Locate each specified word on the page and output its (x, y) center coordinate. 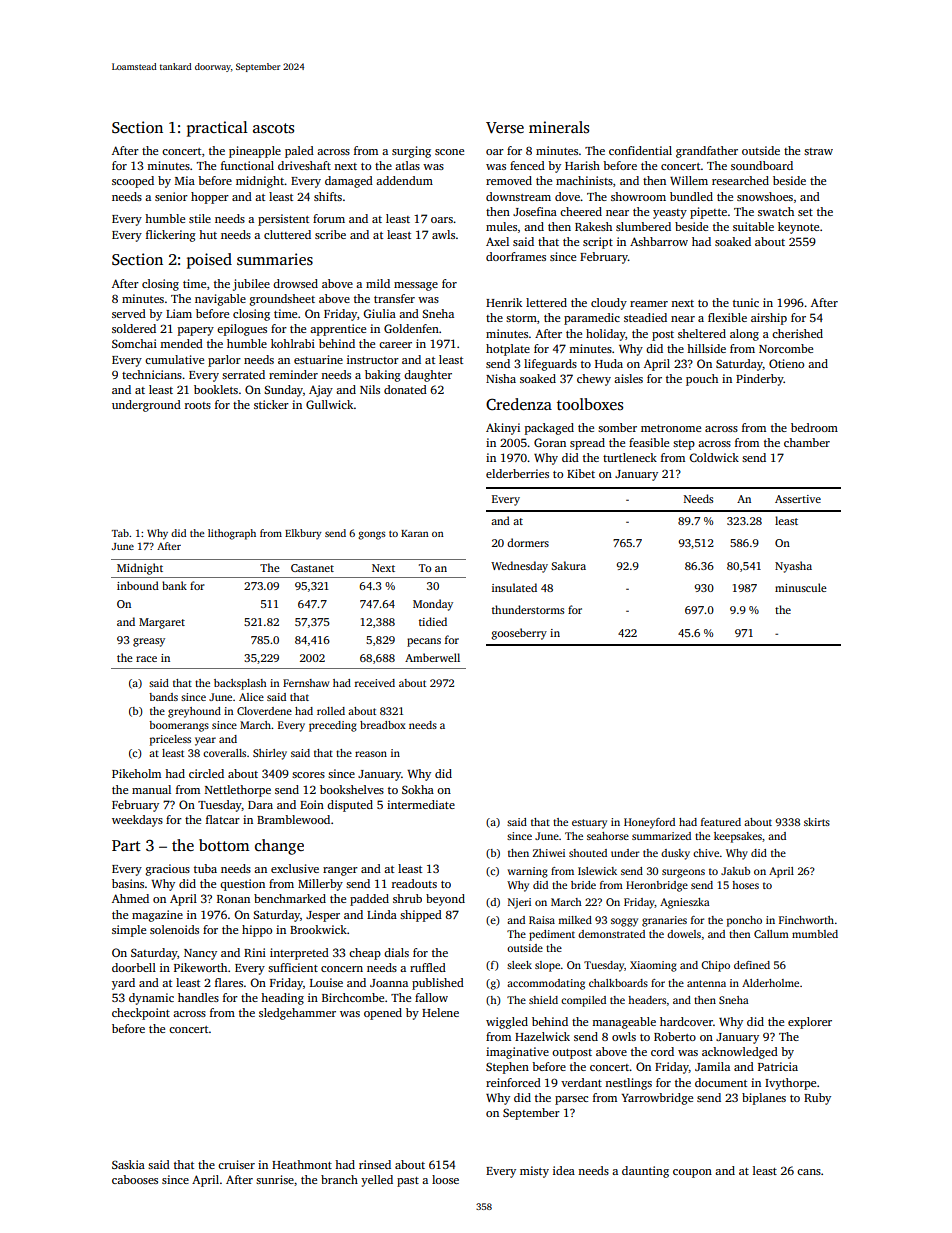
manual (151, 789)
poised (209, 261)
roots (198, 405)
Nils (370, 389)
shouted (588, 853)
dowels (684, 934)
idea (564, 1170)
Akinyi (503, 429)
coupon (692, 1173)
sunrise (275, 1179)
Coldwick (714, 457)
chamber (807, 442)
